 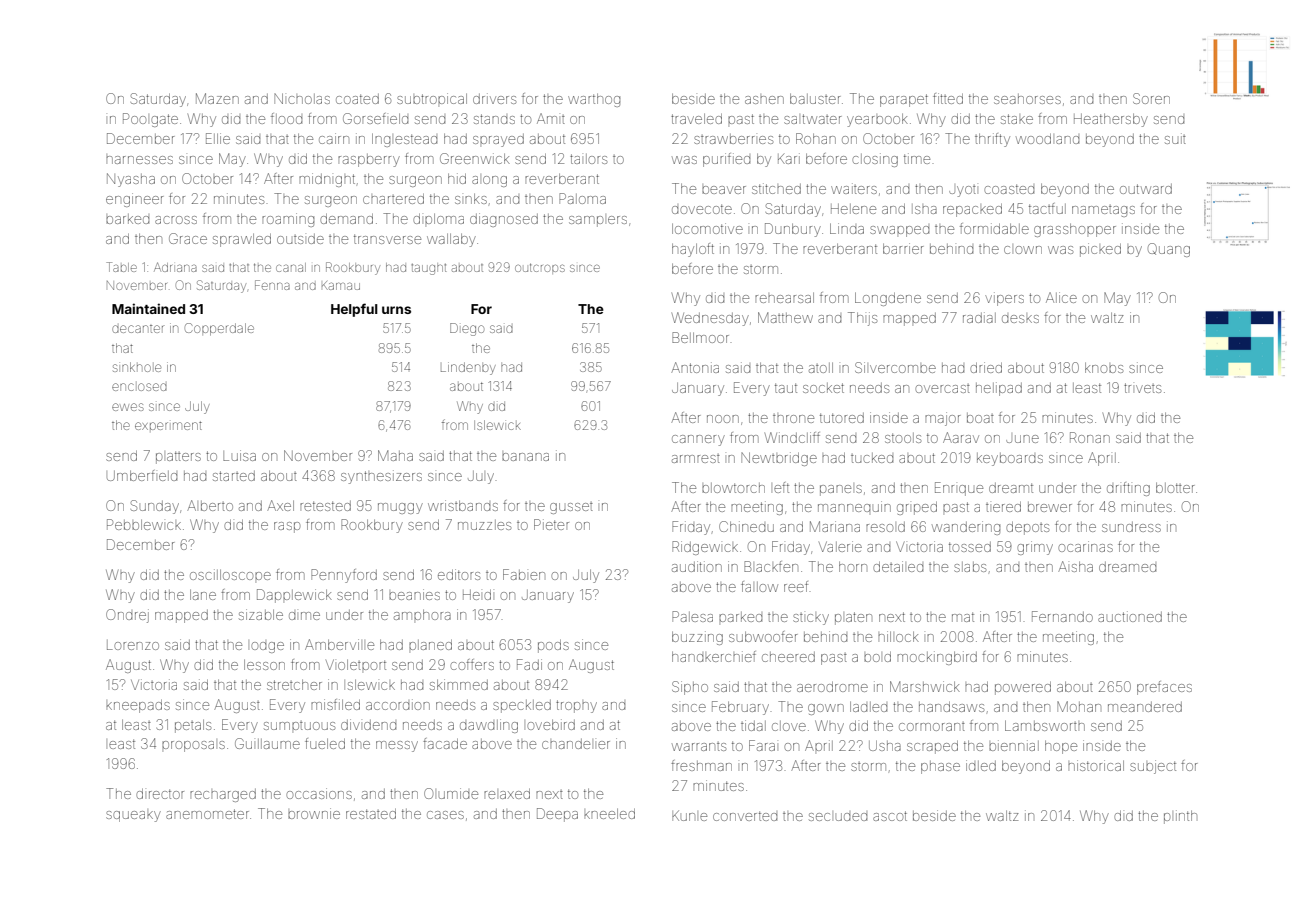 What do you see at coordinates (1180, 817) in the screenshot?
I see `plinth` at bounding box center [1180, 817].
